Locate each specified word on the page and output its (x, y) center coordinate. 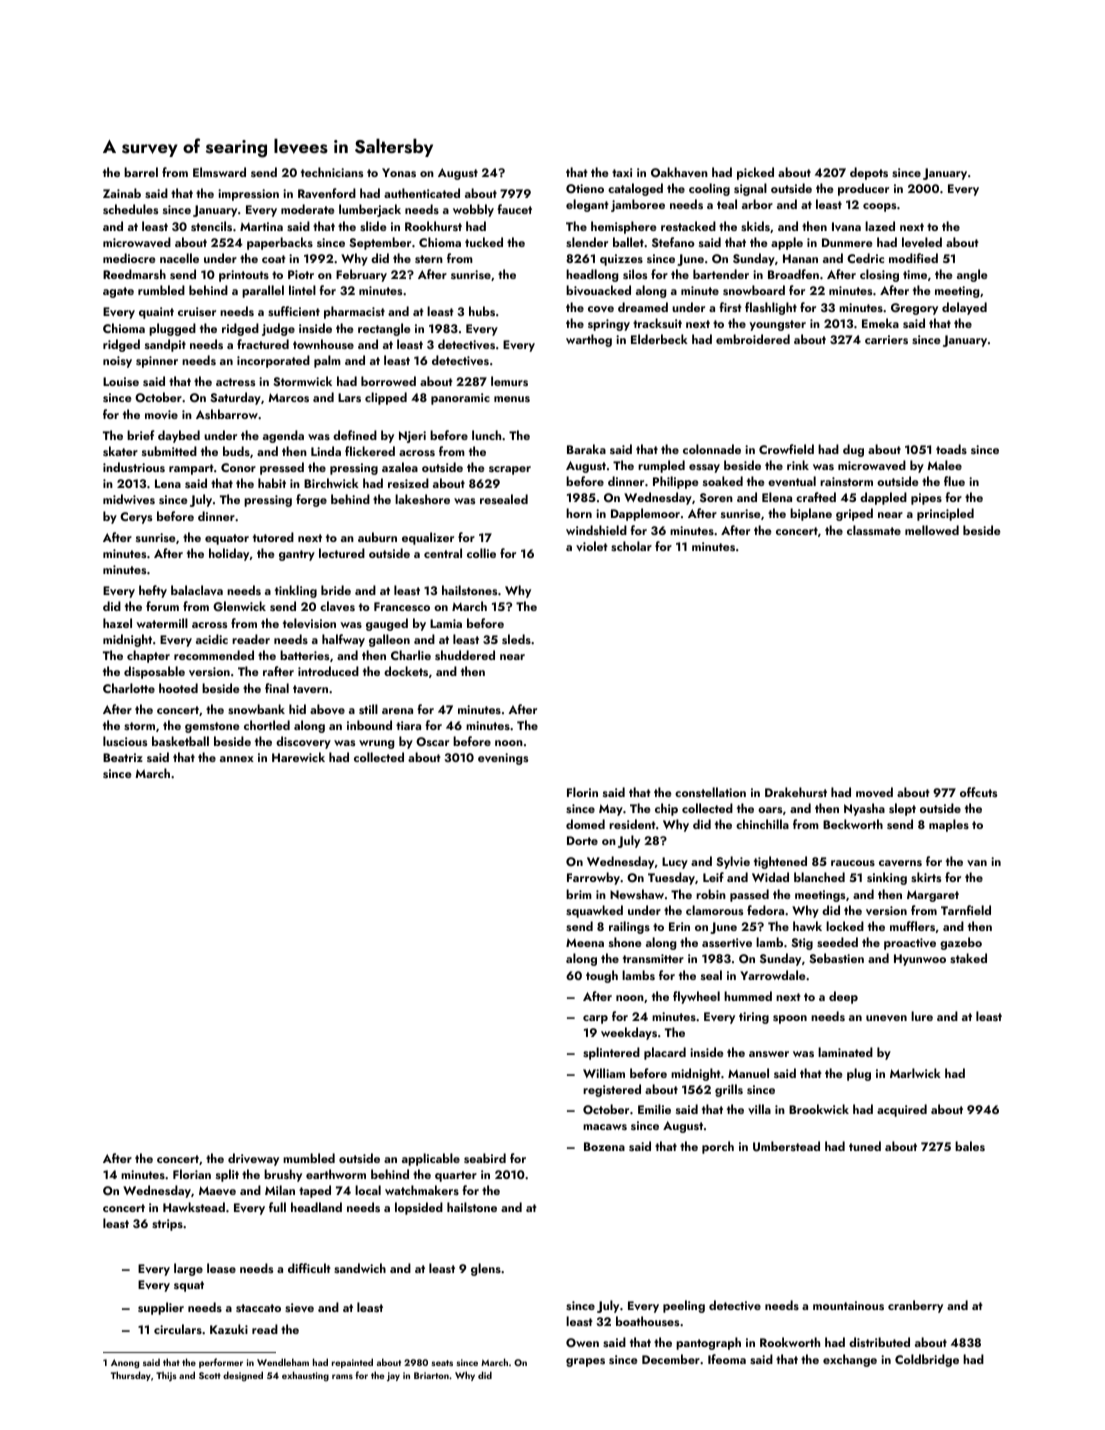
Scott (210, 1375)
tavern (310, 689)
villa (759, 1109)
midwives (129, 499)
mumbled (309, 1158)
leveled (922, 242)
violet (592, 546)
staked (968, 958)
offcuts (978, 792)
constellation (710, 792)
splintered (611, 1053)
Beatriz (123, 757)
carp (595, 1019)
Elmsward (219, 172)
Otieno (585, 188)
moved (874, 792)
